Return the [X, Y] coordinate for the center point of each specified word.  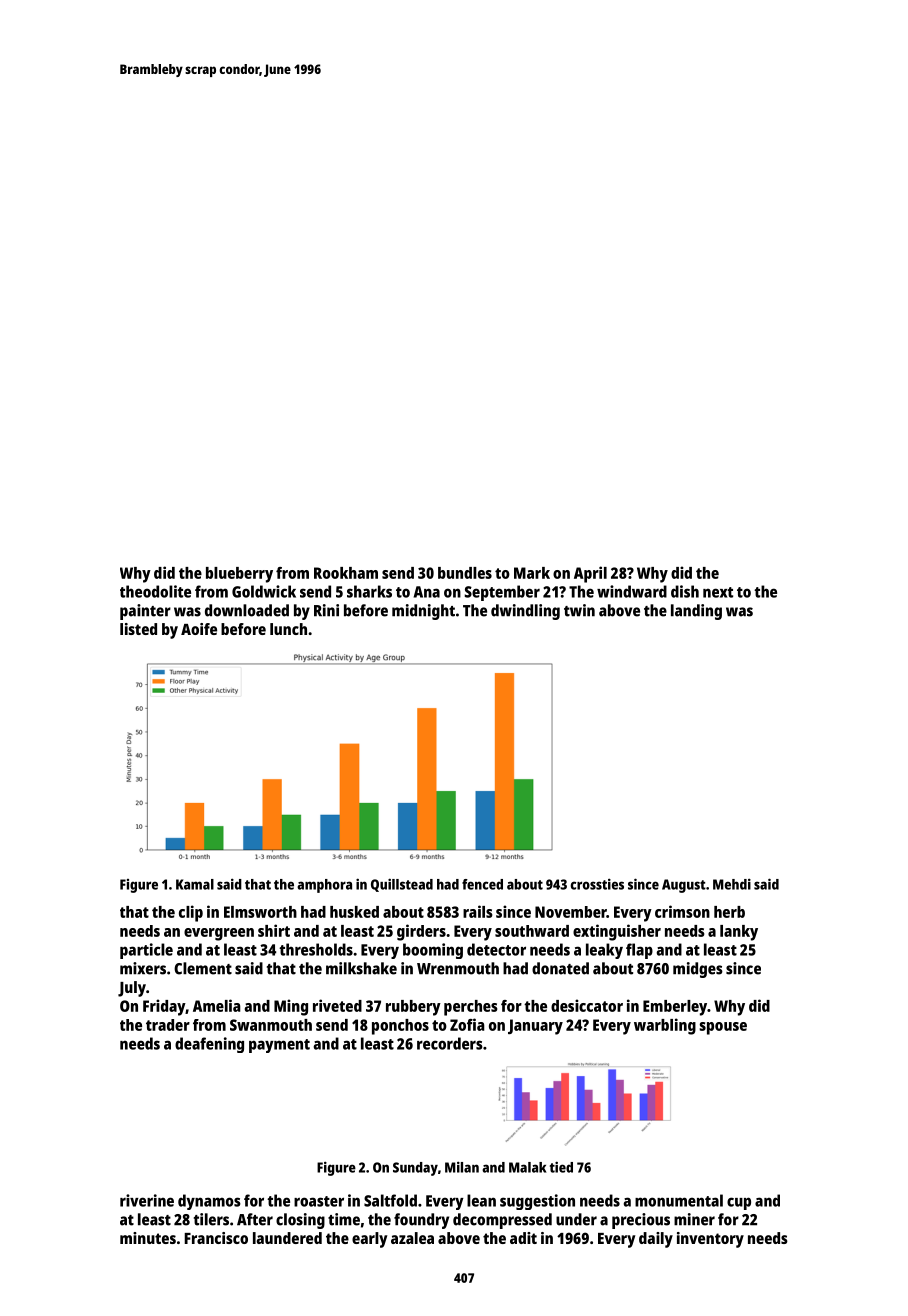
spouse [723, 1028]
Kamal [195, 884]
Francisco [216, 1238]
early [369, 1240]
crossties [597, 884]
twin [579, 610]
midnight [423, 612]
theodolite [155, 591]
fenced [482, 884]
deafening [209, 1045]
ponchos [400, 1027]
